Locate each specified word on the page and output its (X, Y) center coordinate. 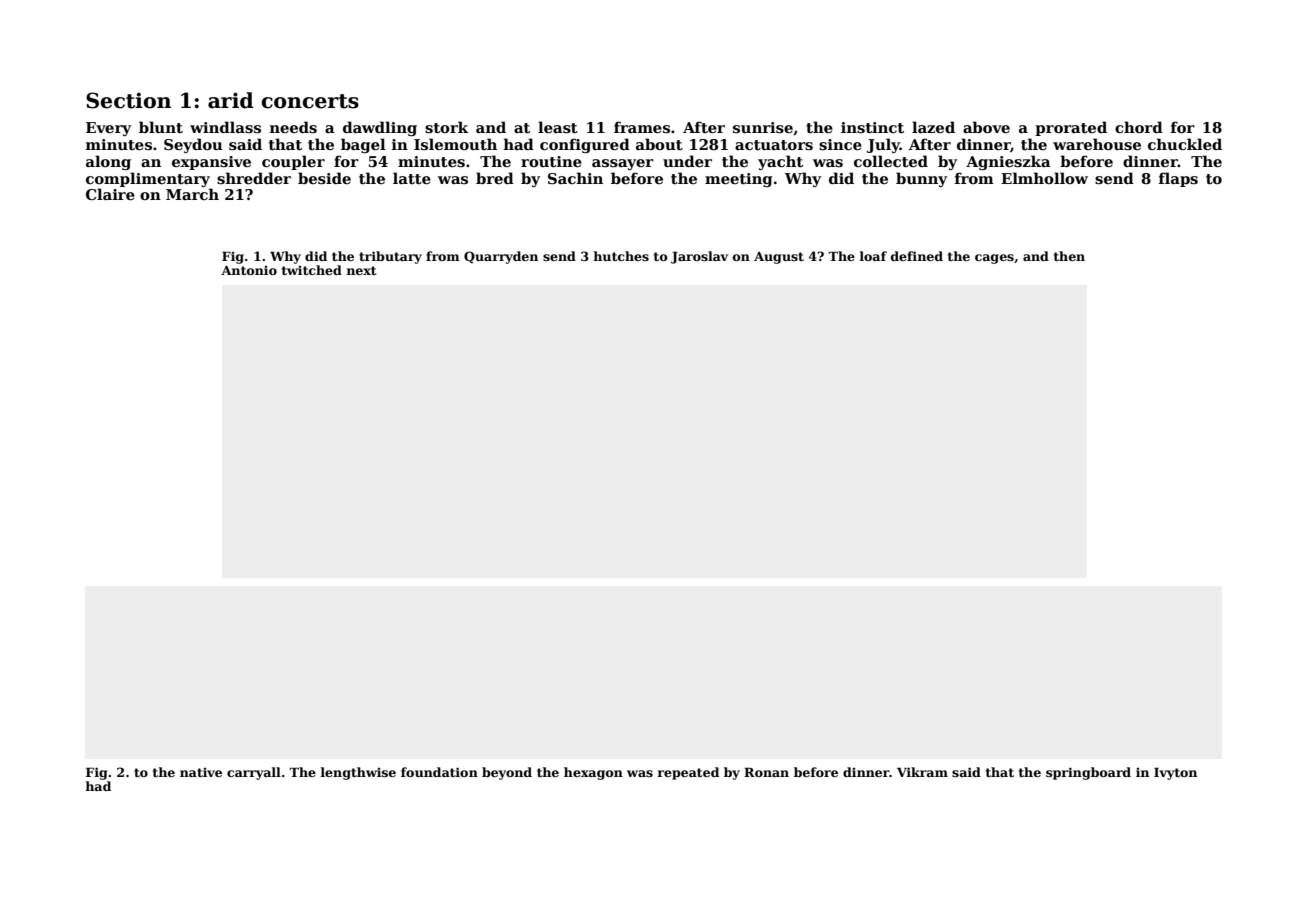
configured (585, 145)
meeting (738, 180)
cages (994, 259)
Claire (110, 194)
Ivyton (1175, 774)
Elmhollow (1044, 178)
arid (231, 100)
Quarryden (501, 257)
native (201, 772)
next (361, 270)
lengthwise (358, 773)
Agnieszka (1008, 162)
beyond (507, 773)
